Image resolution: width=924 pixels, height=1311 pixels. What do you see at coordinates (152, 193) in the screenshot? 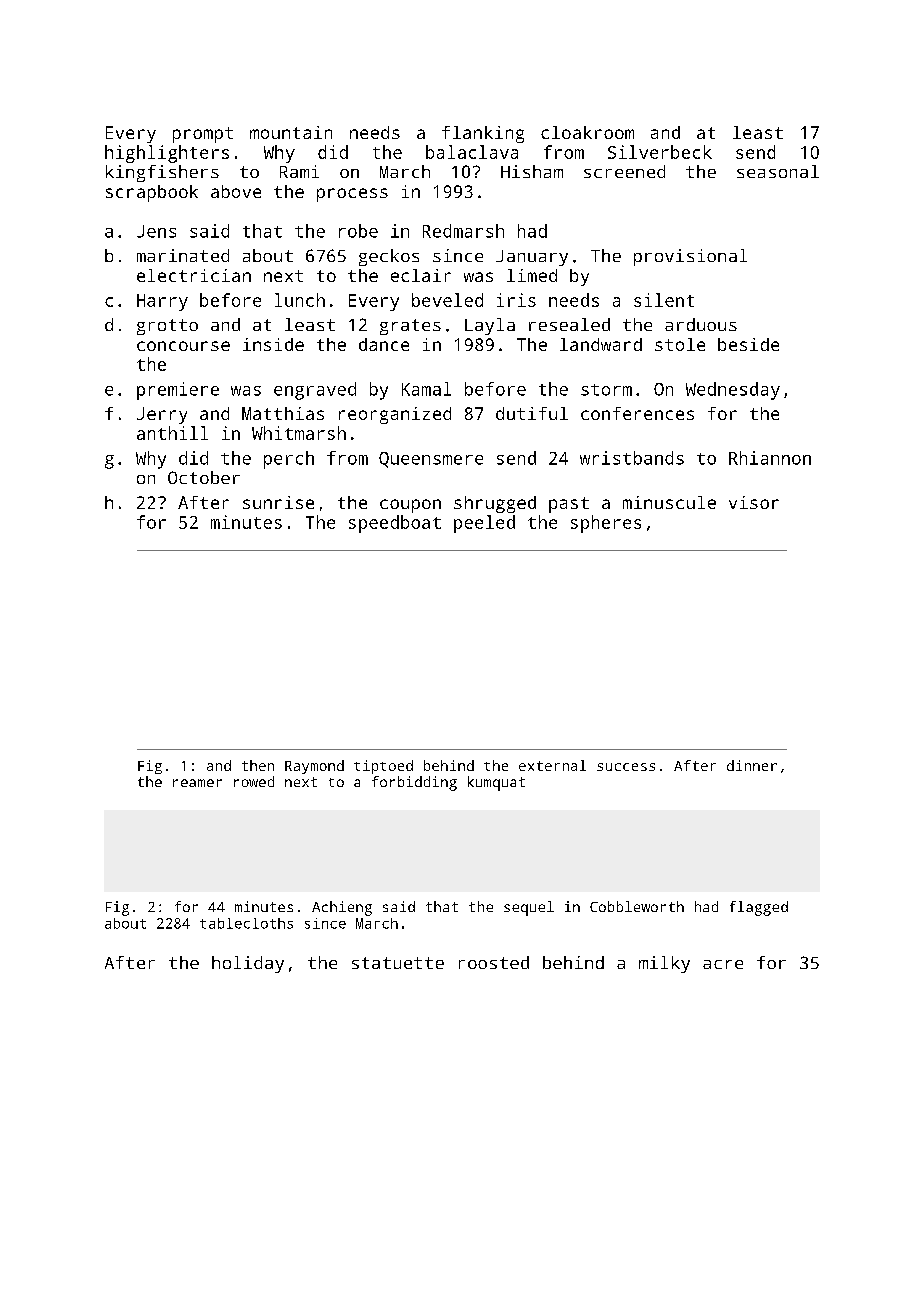
I see `scrapbook` at bounding box center [152, 193].
